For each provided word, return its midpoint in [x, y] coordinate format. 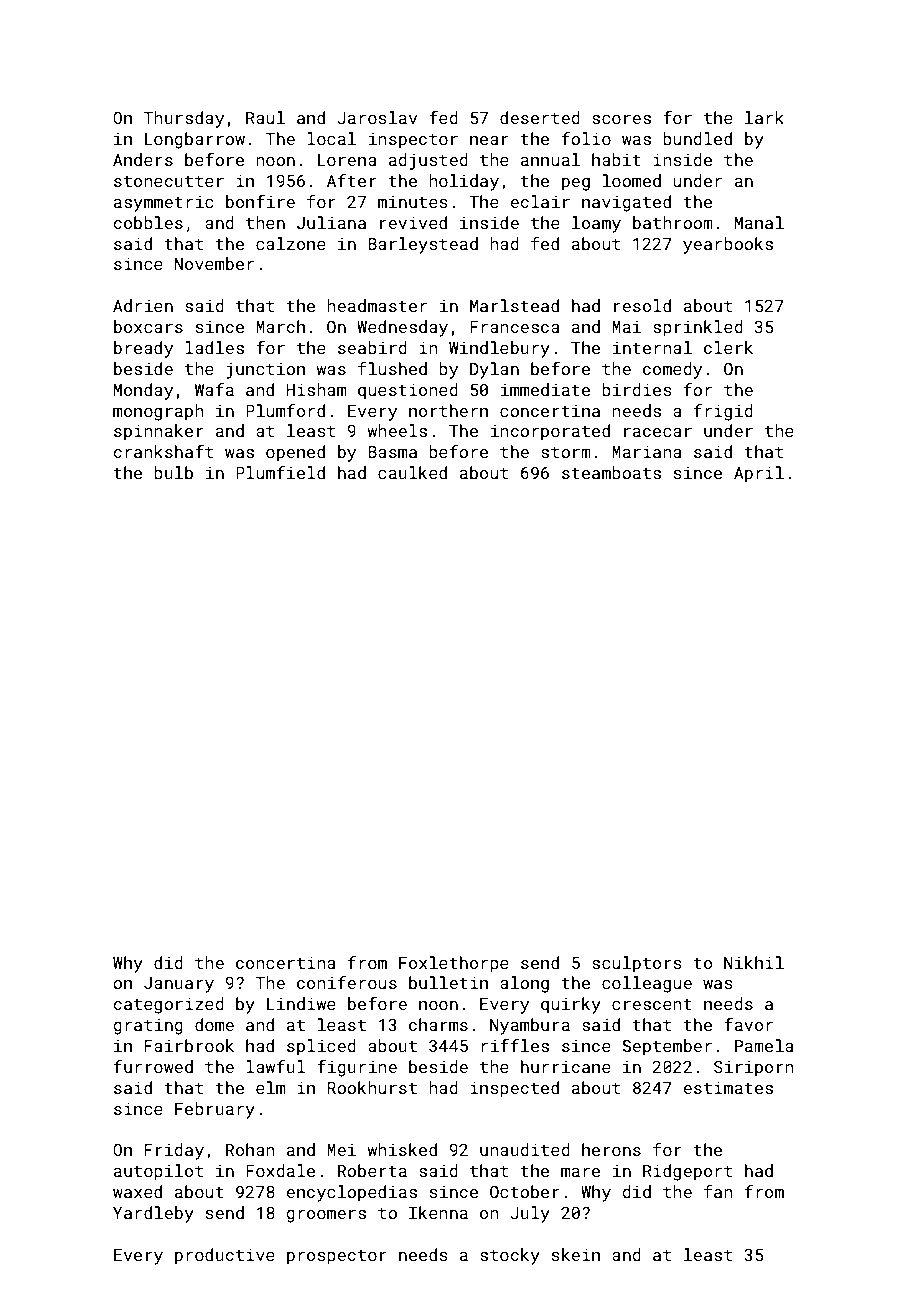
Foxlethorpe [454, 964]
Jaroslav [377, 117]
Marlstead [514, 305]
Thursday [184, 119]
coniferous [347, 982]
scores [621, 119]
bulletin [448, 982]
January [179, 985]
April [759, 474]
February [215, 1110]
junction [265, 371]
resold [642, 305]
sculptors [637, 964]
